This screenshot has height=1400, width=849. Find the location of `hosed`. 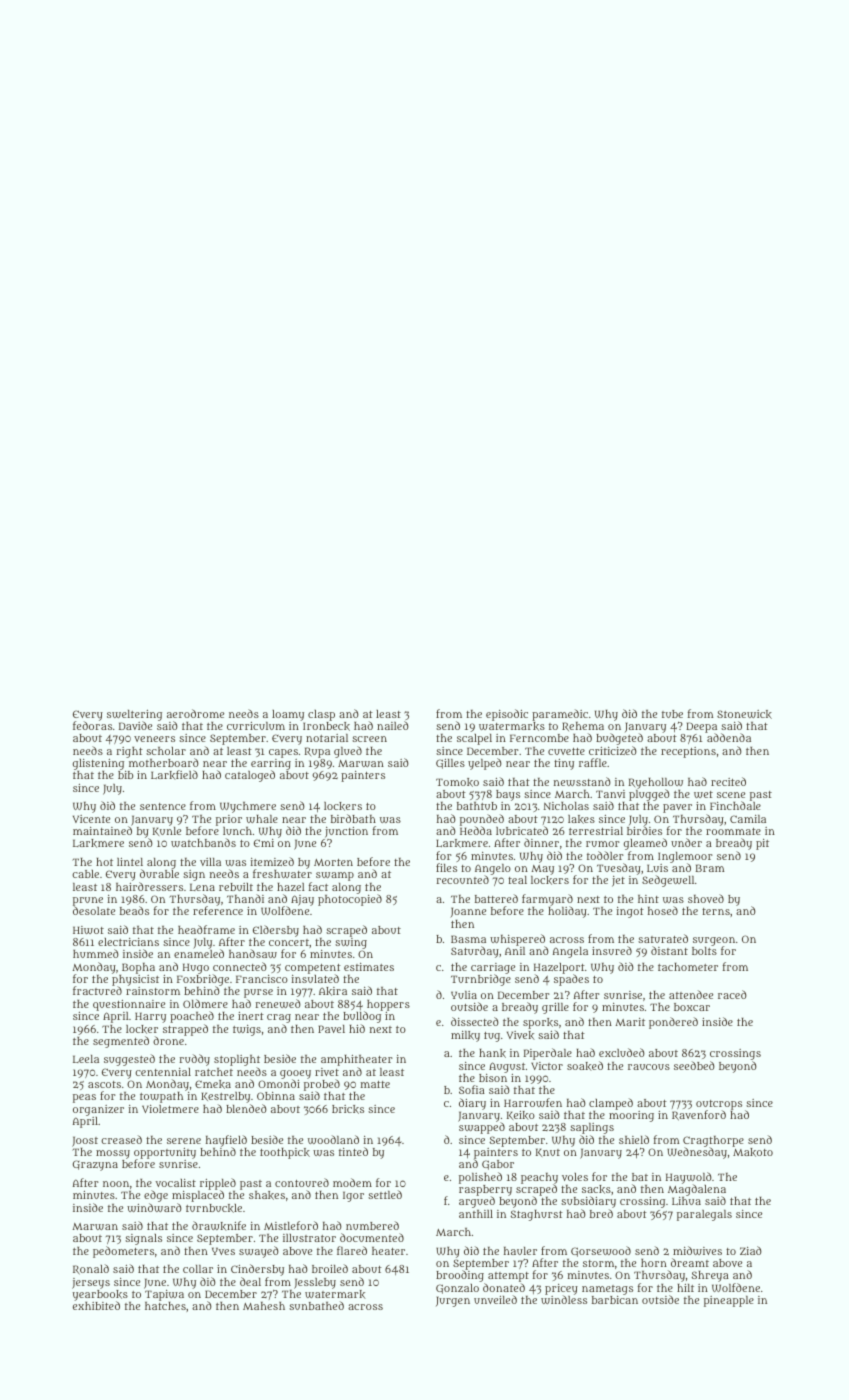

hosed is located at coordinates (663, 910).
